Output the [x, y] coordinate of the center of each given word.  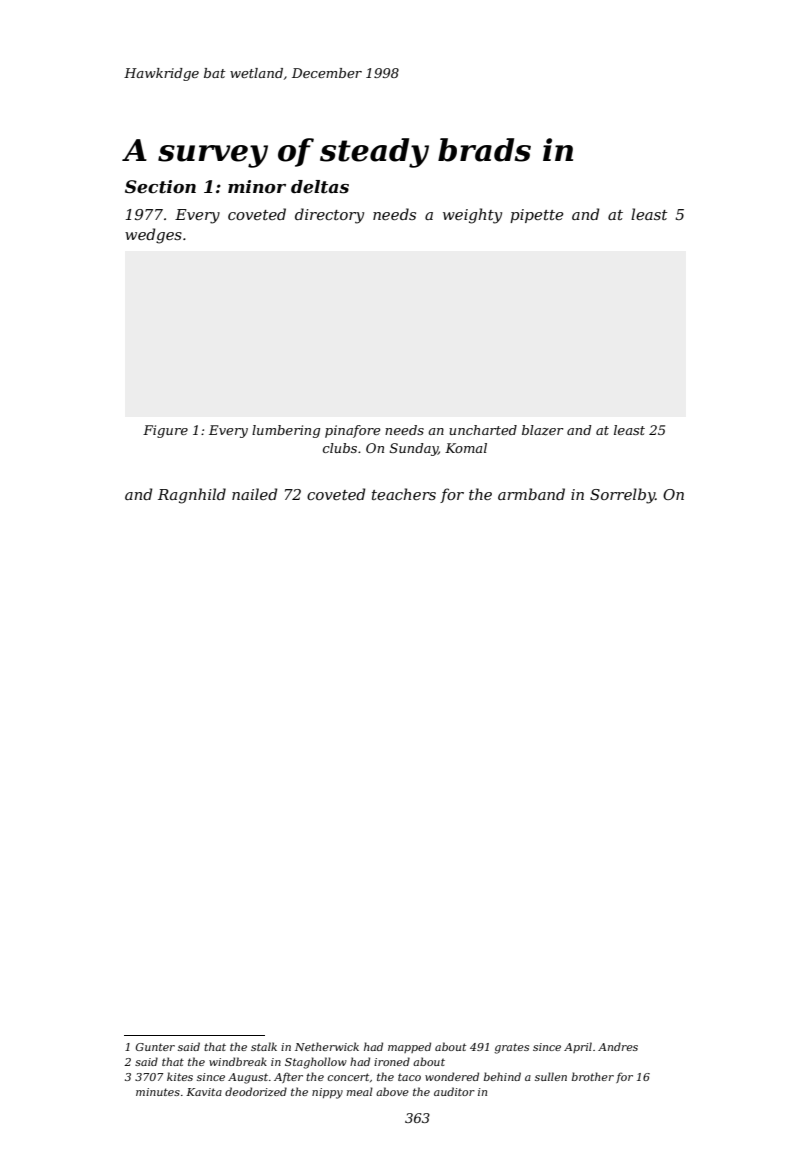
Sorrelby [622, 496]
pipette [536, 216]
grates [511, 1048]
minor [257, 187]
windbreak [238, 1061]
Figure [165, 431]
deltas [320, 187]
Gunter [155, 1047]
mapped [409, 1047]
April [578, 1047]
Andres [618, 1046]
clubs [340, 448]
